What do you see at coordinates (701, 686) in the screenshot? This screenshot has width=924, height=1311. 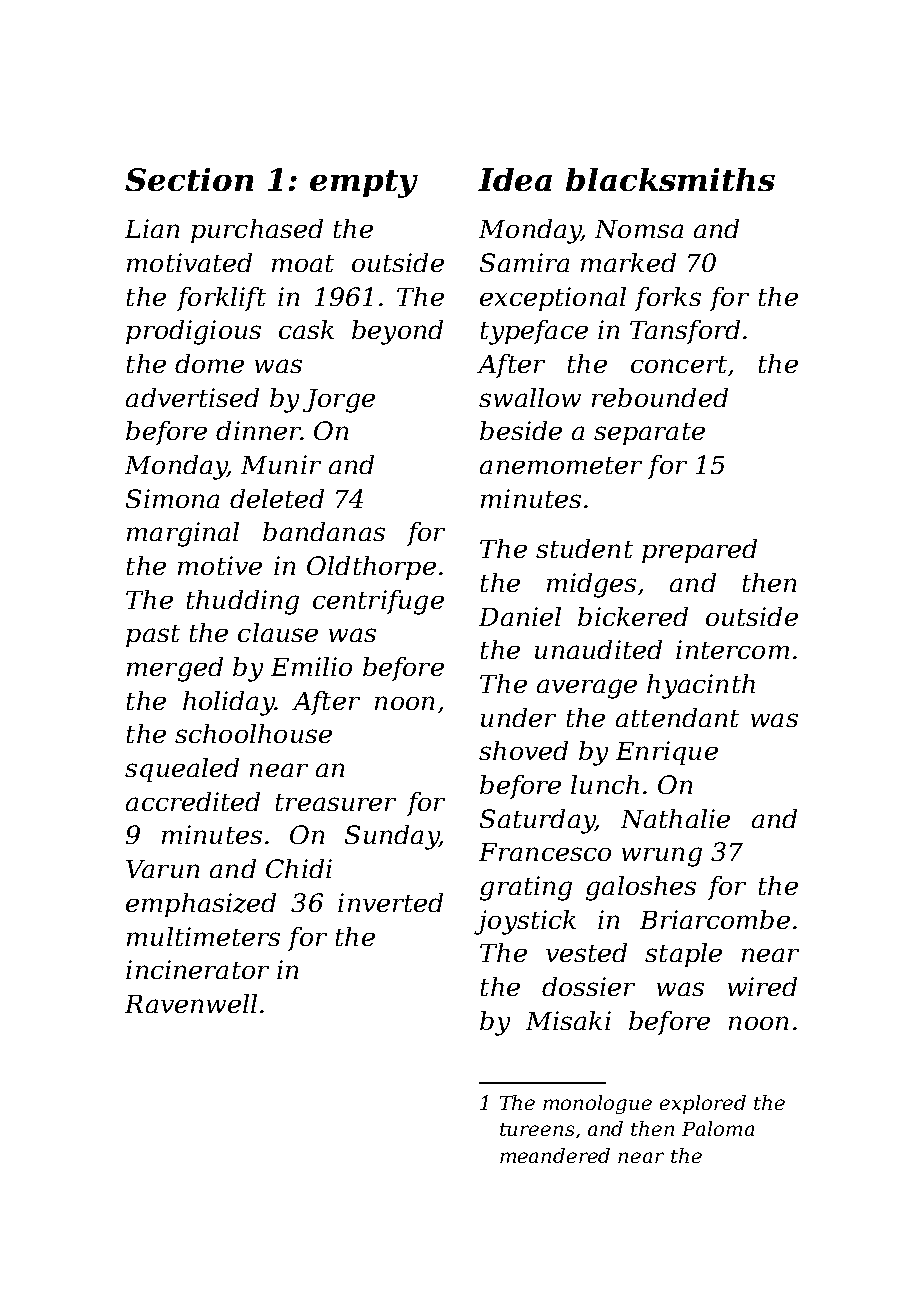 I see `hyacinth` at bounding box center [701, 686].
